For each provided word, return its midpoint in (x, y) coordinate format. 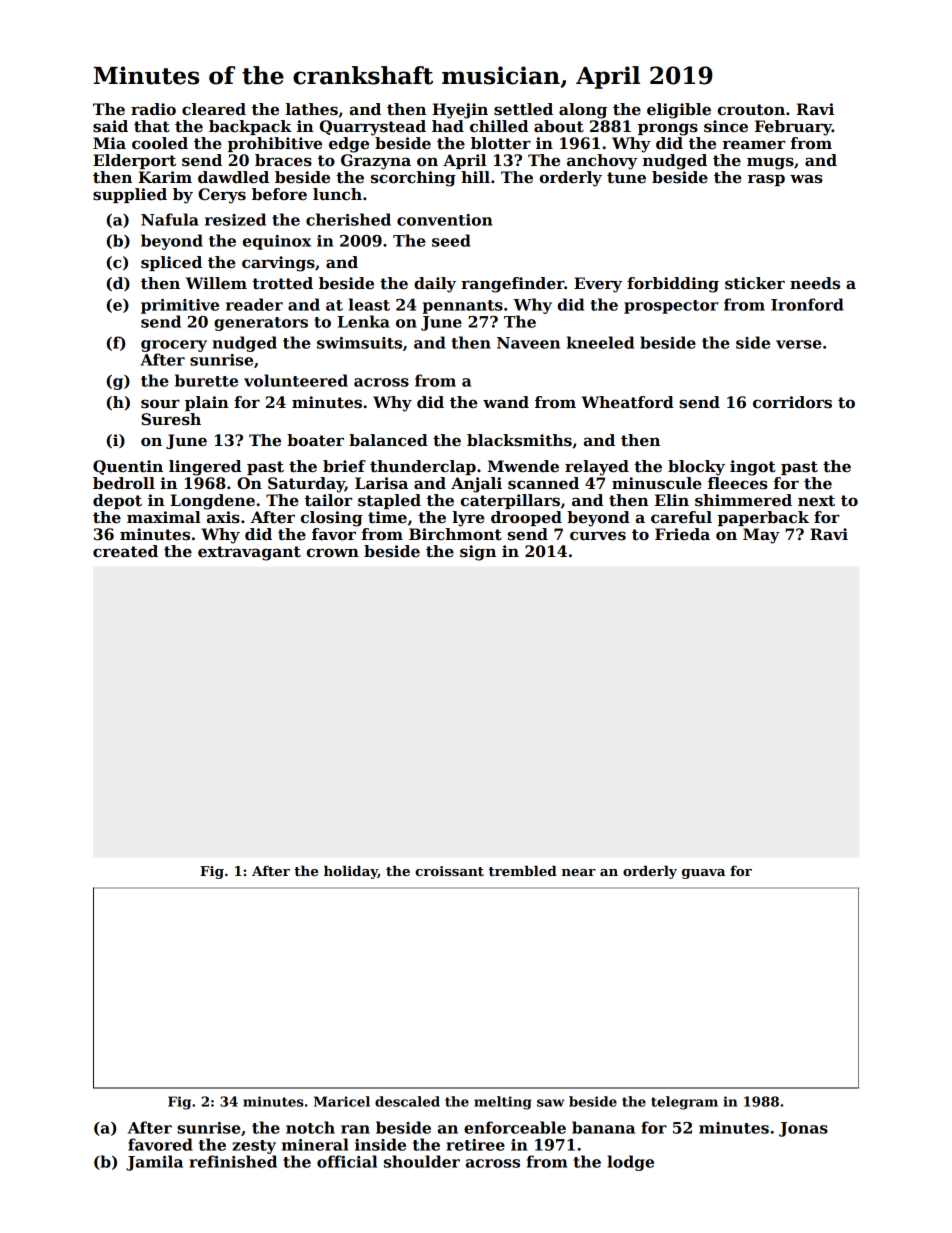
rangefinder (512, 285)
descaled (407, 1101)
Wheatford (627, 402)
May (761, 536)
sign (478, 553)
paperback (763, 518)
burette (206, 380)
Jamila (154, 1163)
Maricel (342, 1101)
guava (703, 874)
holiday (351, 872)
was (806, 179)
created (125, 551)
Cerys (222, 196)
